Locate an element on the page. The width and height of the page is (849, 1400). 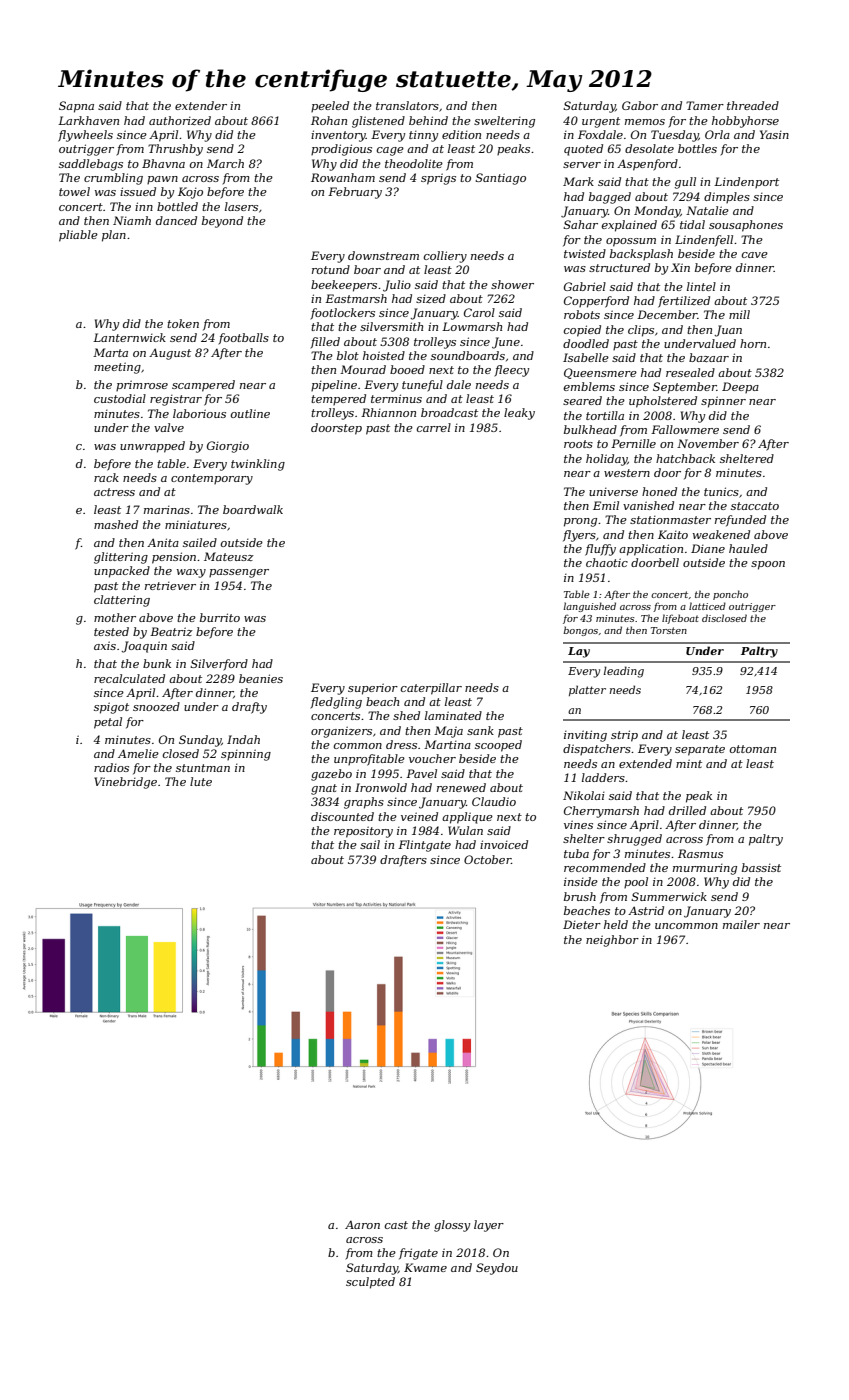
behind is located at coordinates (428, 120).
